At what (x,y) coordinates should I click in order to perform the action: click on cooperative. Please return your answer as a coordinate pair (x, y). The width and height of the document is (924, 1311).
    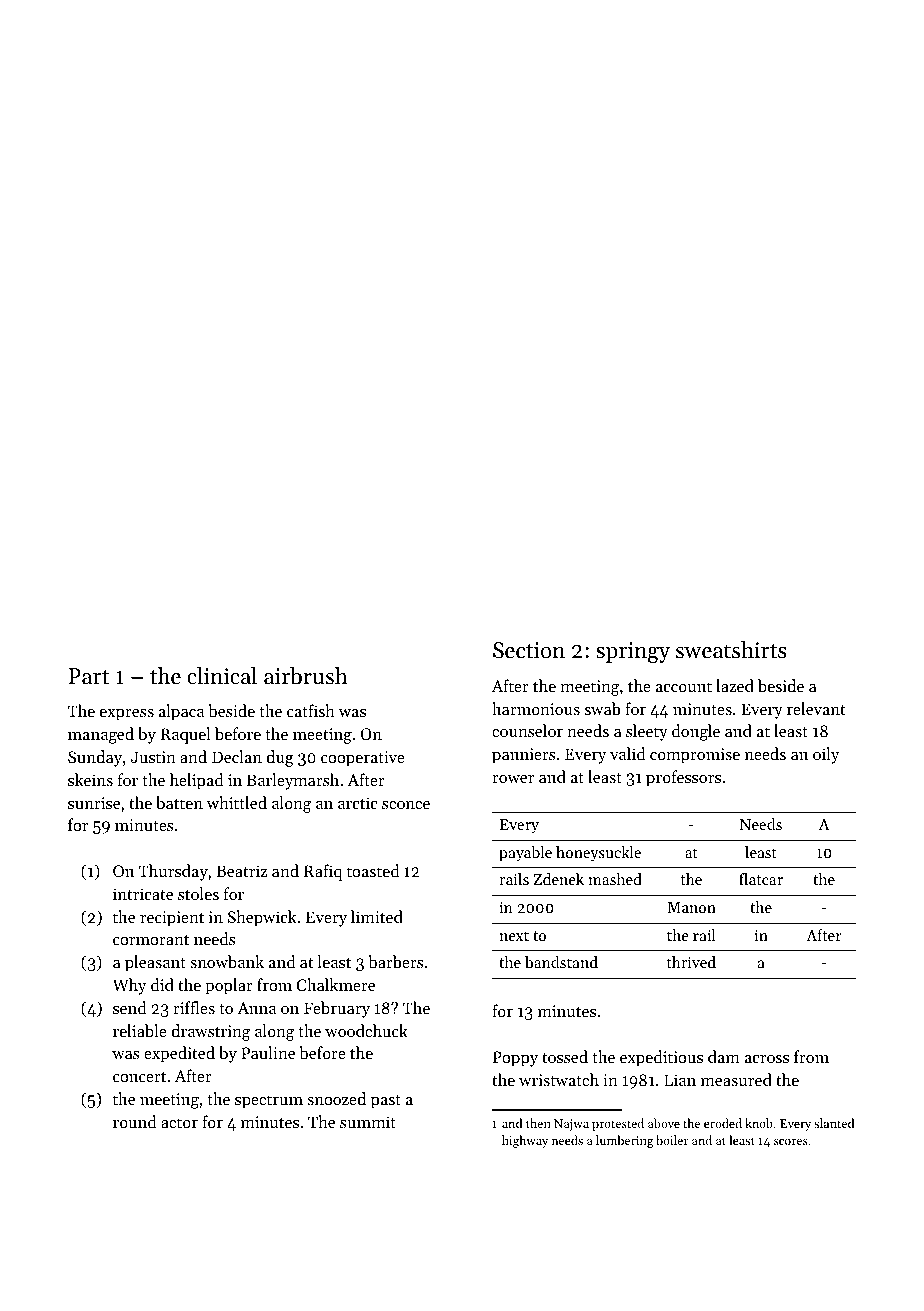
    Looking at the image, I should click on (363, 759).
